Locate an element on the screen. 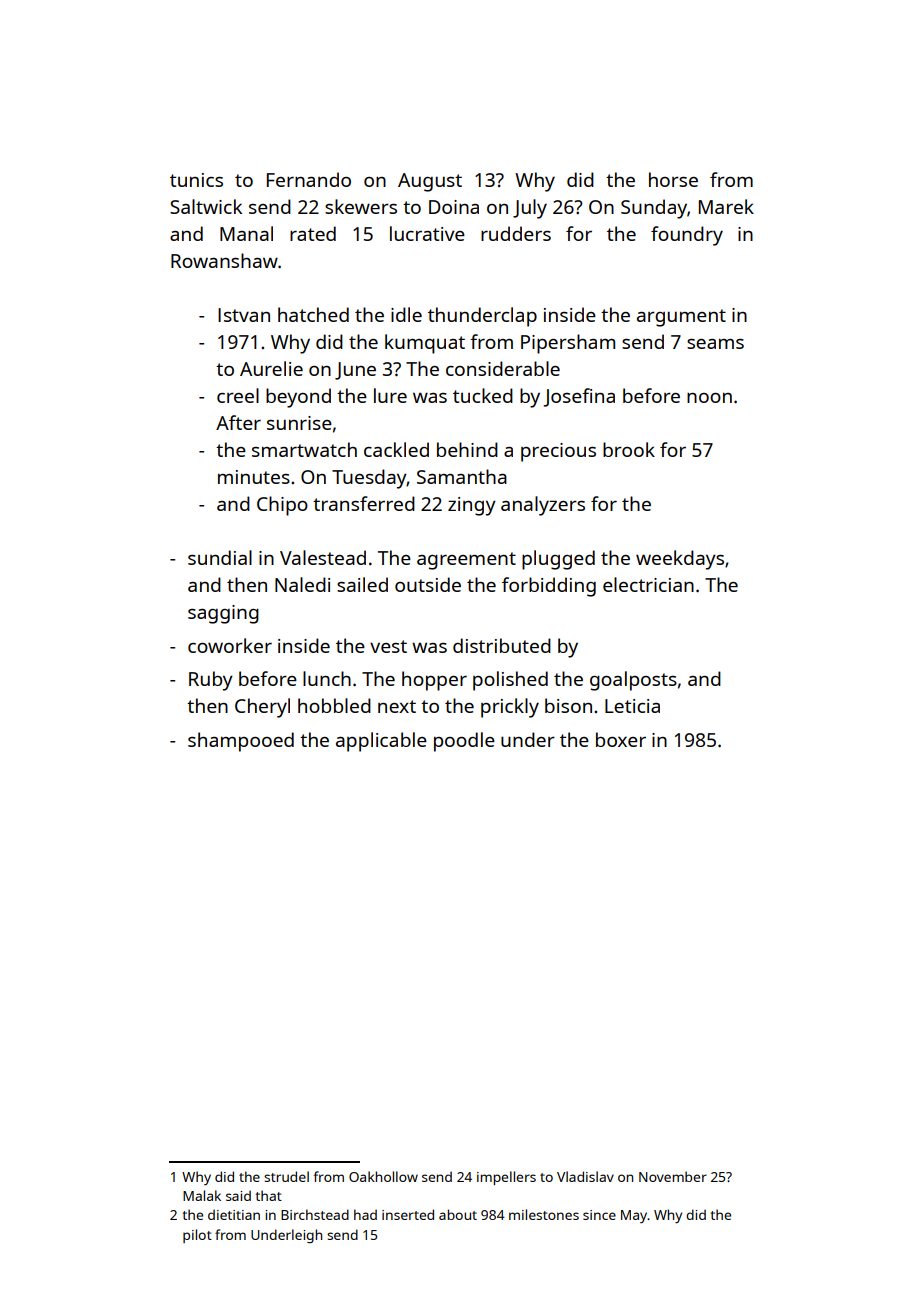 This screenshot has width=924, height=1311. behind is located at coordinates (467, 449).
